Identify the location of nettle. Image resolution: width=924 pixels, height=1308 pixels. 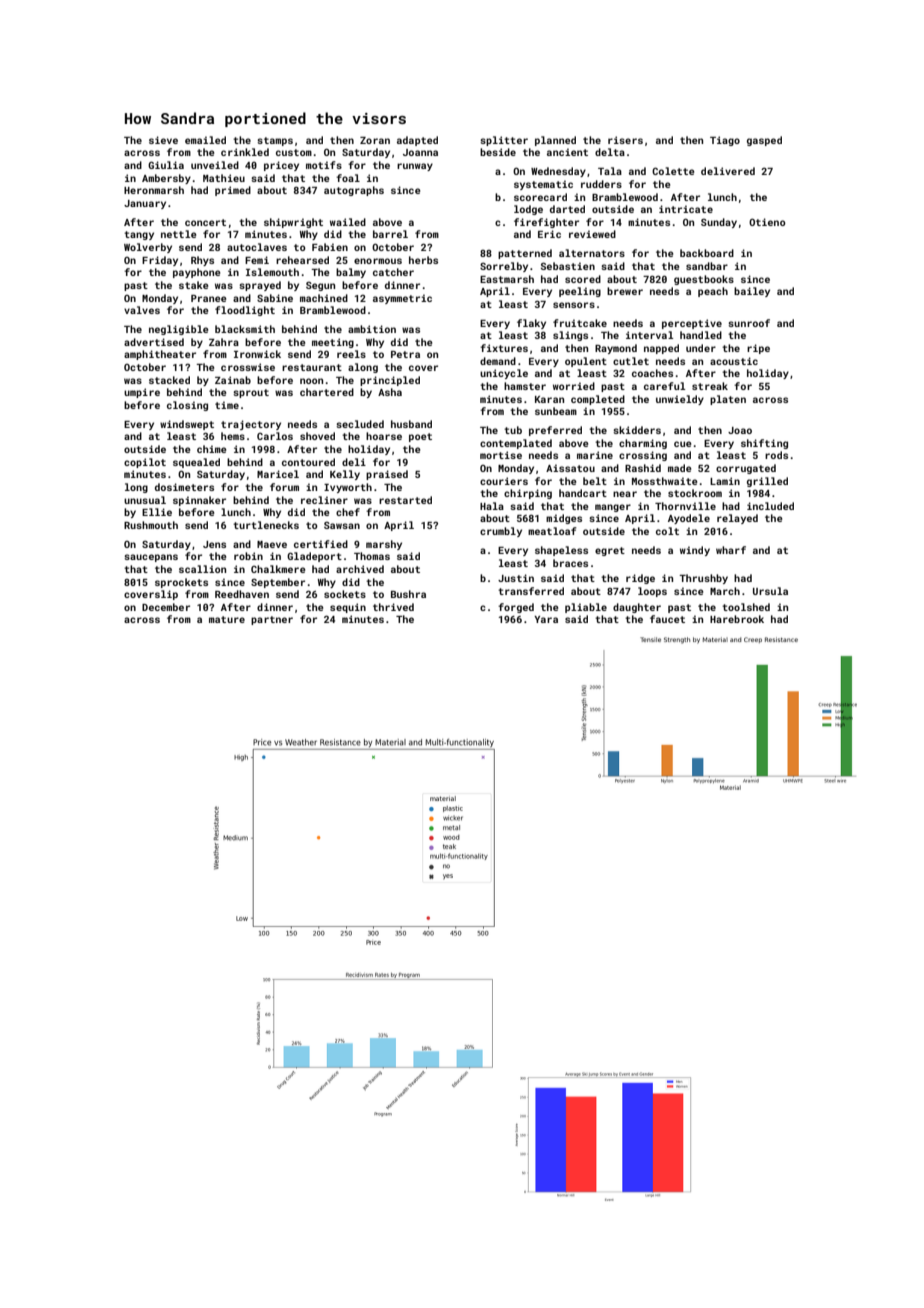
(178, 234).
